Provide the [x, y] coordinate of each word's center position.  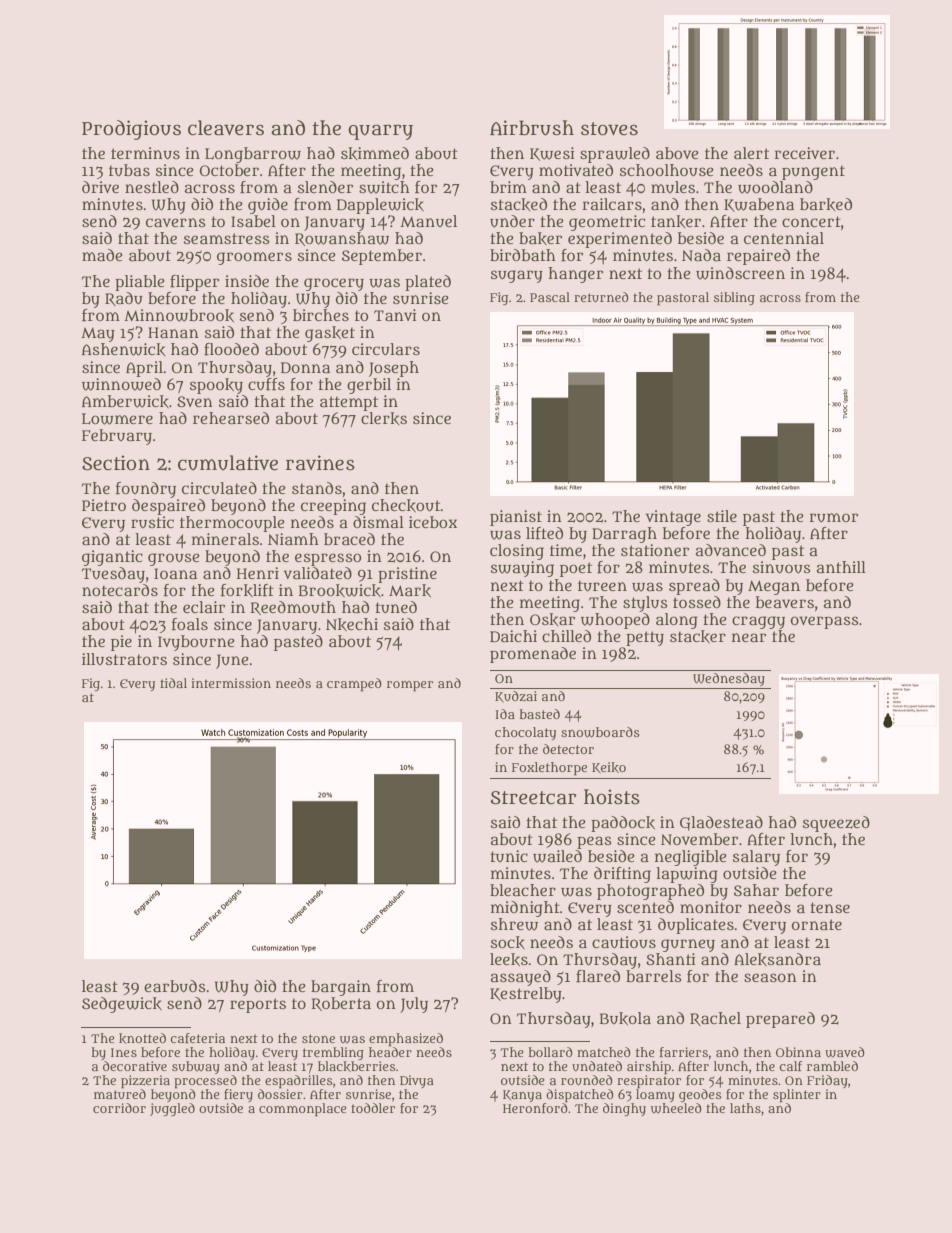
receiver [804, 153]
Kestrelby [526, 995]
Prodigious [131, 130]
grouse [174, 559]
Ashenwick [123, 349]
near [749, 637]
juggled [172, 1109]
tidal [173, 683]
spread [694, 587]
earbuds [175, 986]
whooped [615, 621]
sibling [734, 298]
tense [830, 907]
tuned [396, 607]
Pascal [550, 297]
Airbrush [532, 128]
